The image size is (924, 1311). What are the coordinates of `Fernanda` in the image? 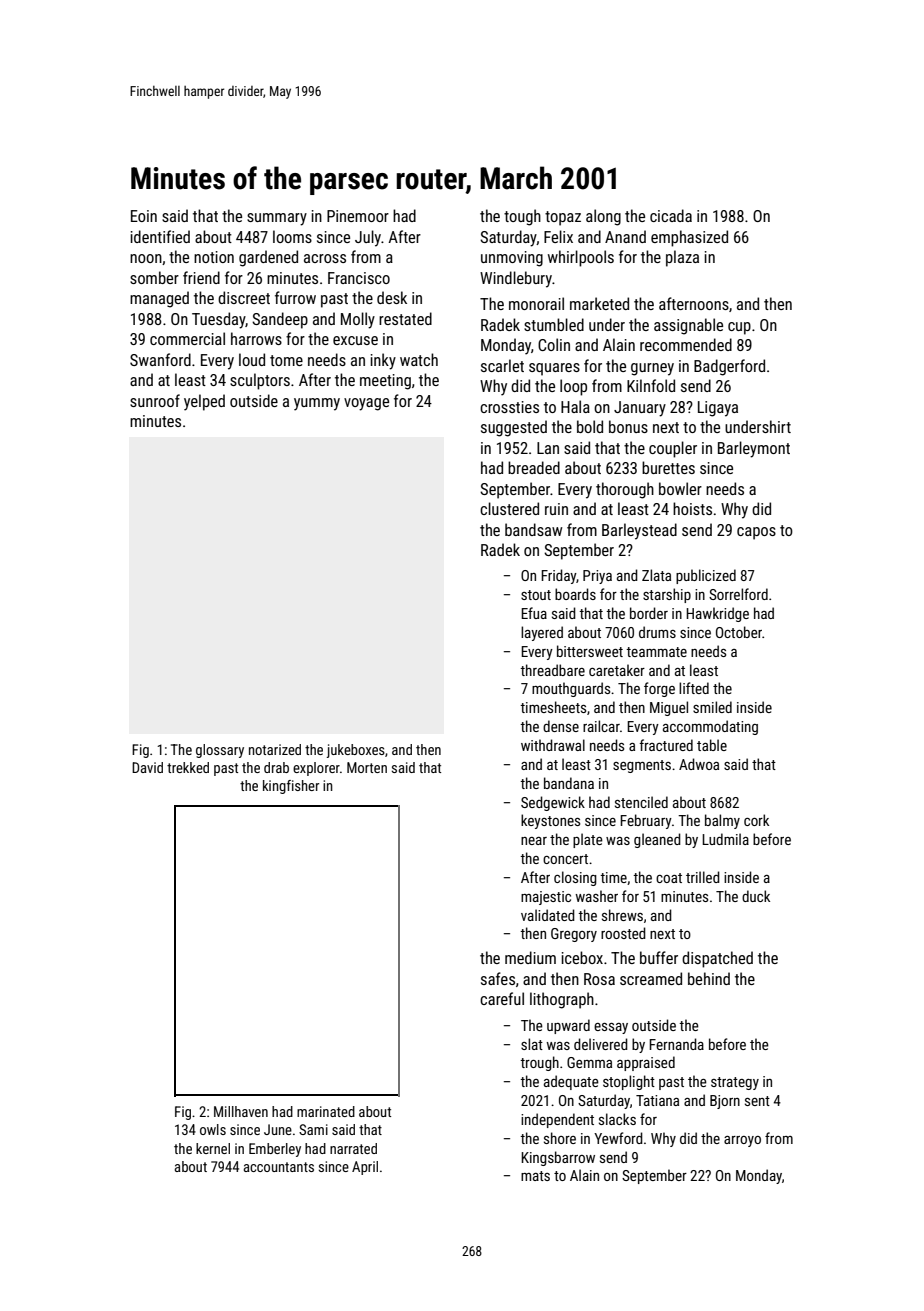 It's located at (676, 1044).
